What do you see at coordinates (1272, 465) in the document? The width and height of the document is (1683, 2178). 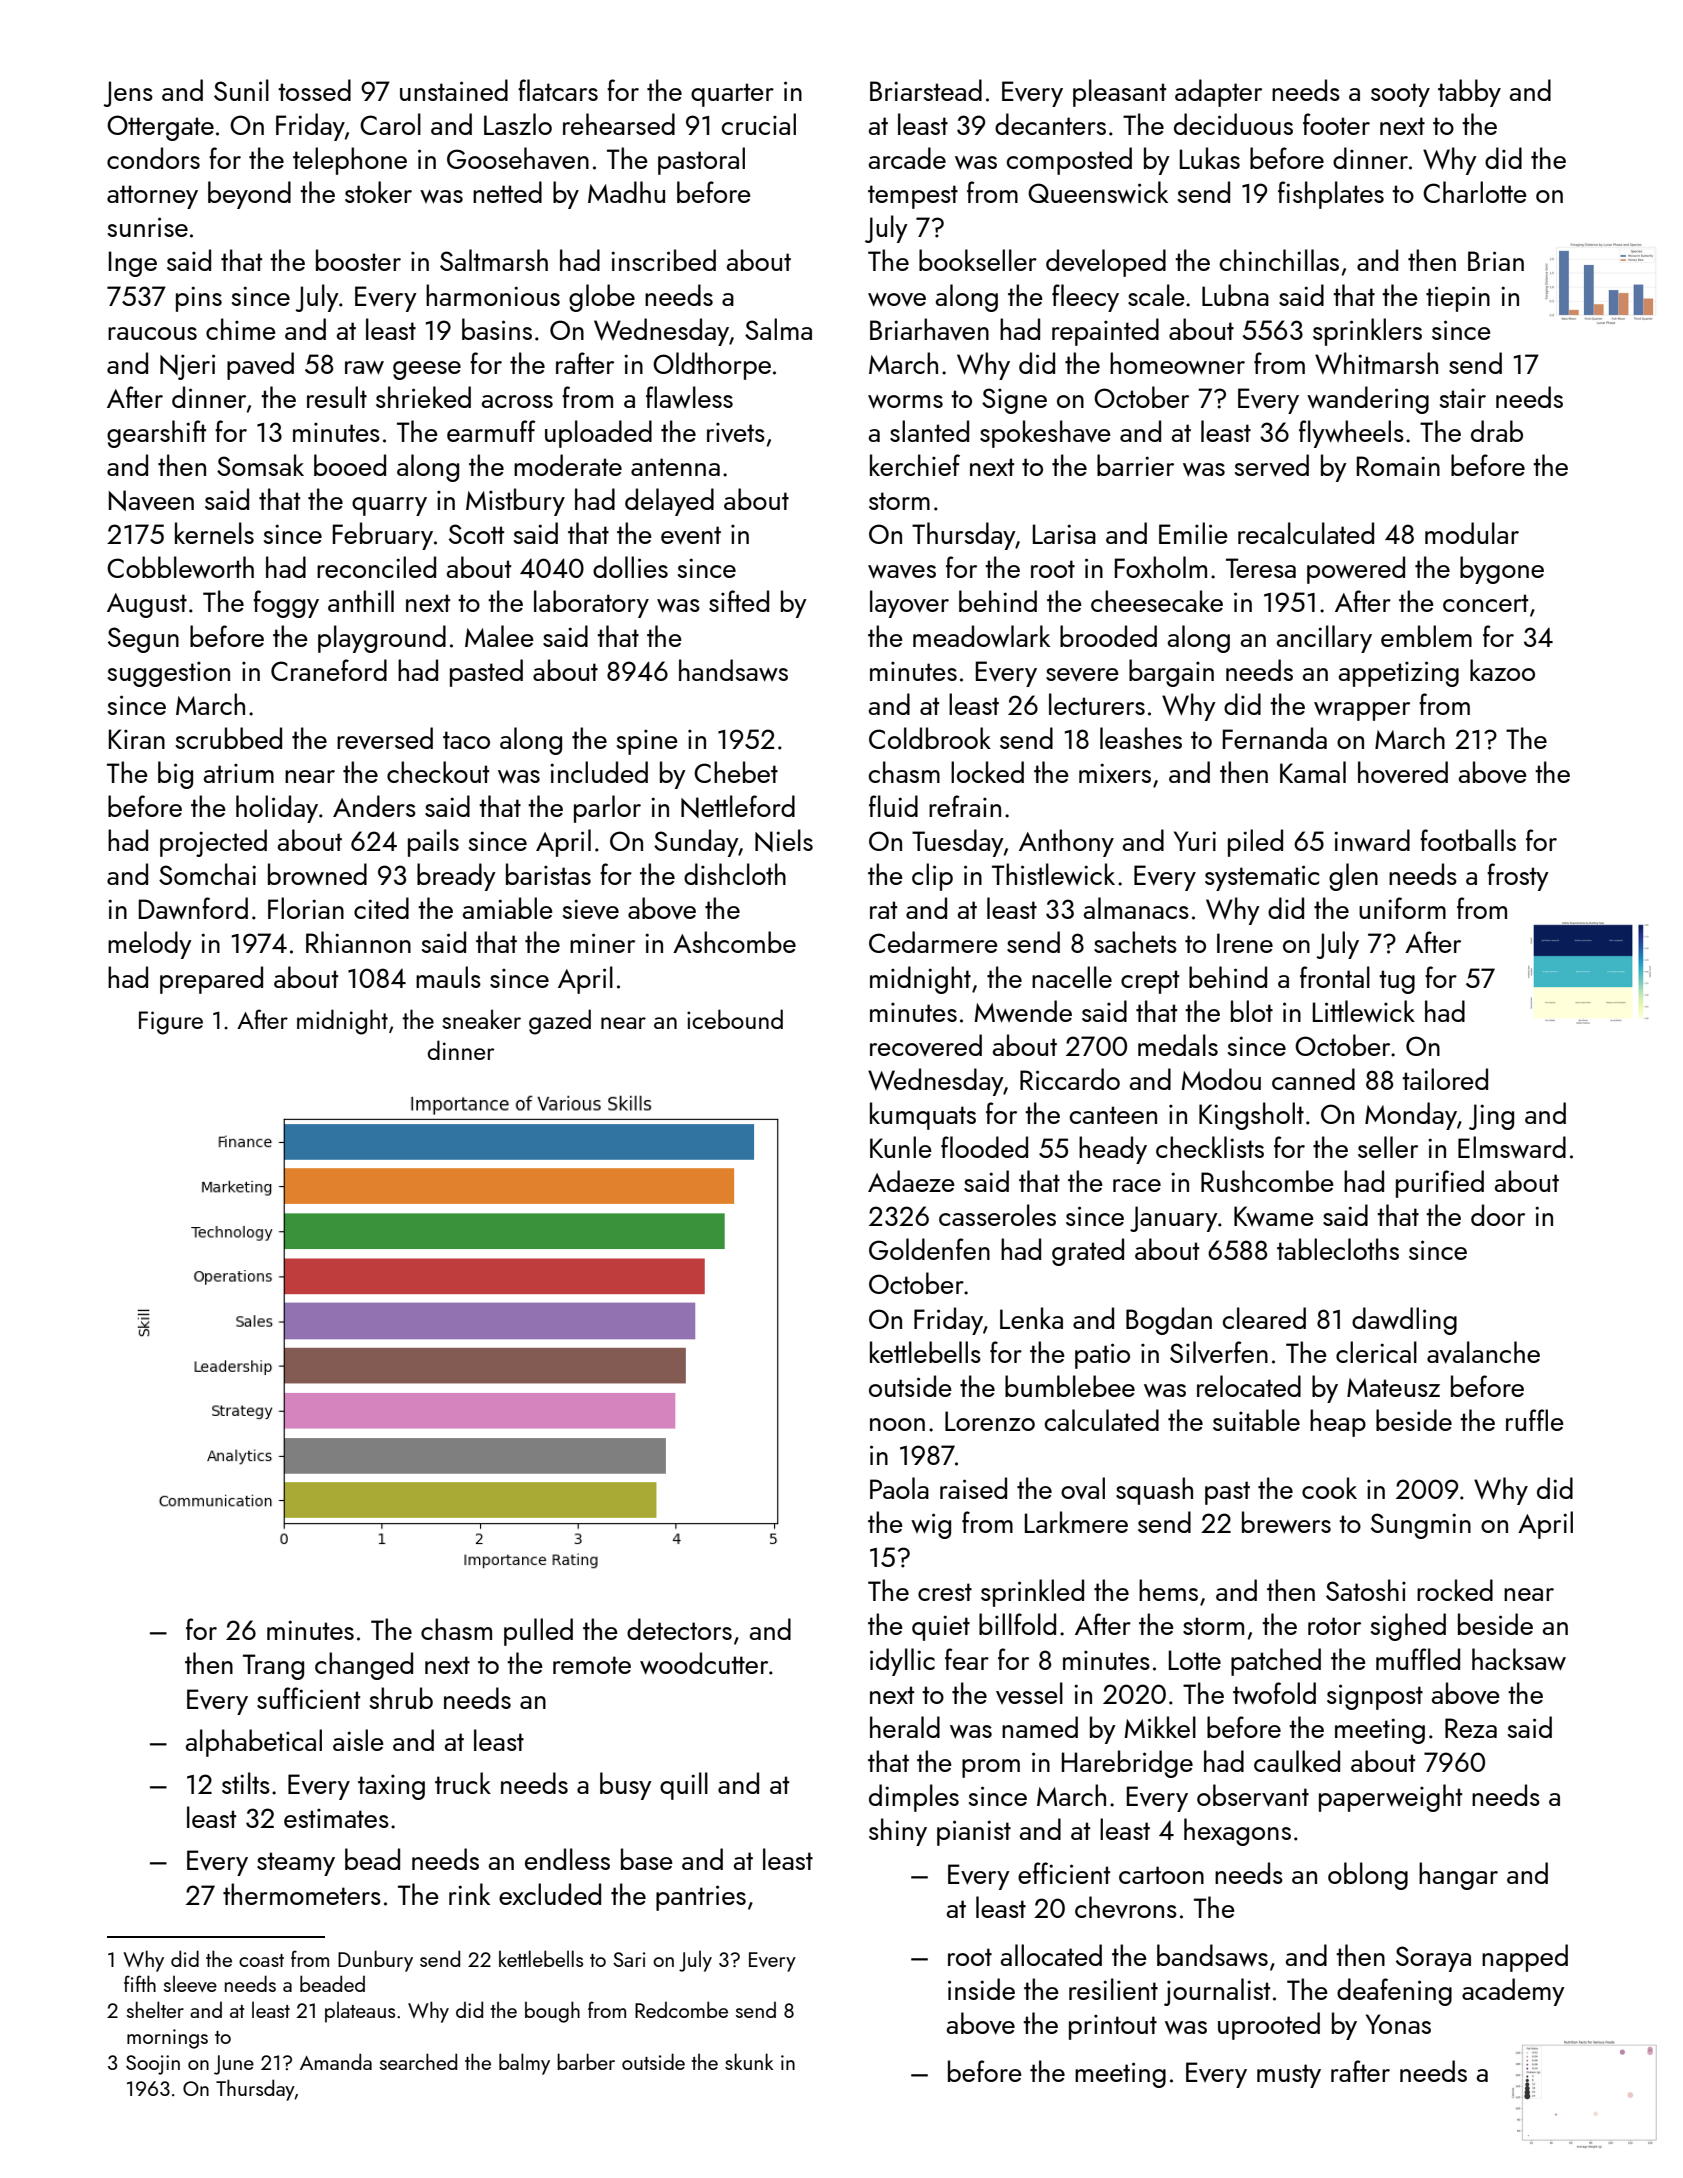 I see `served` at bounding box center [1272, 465].
